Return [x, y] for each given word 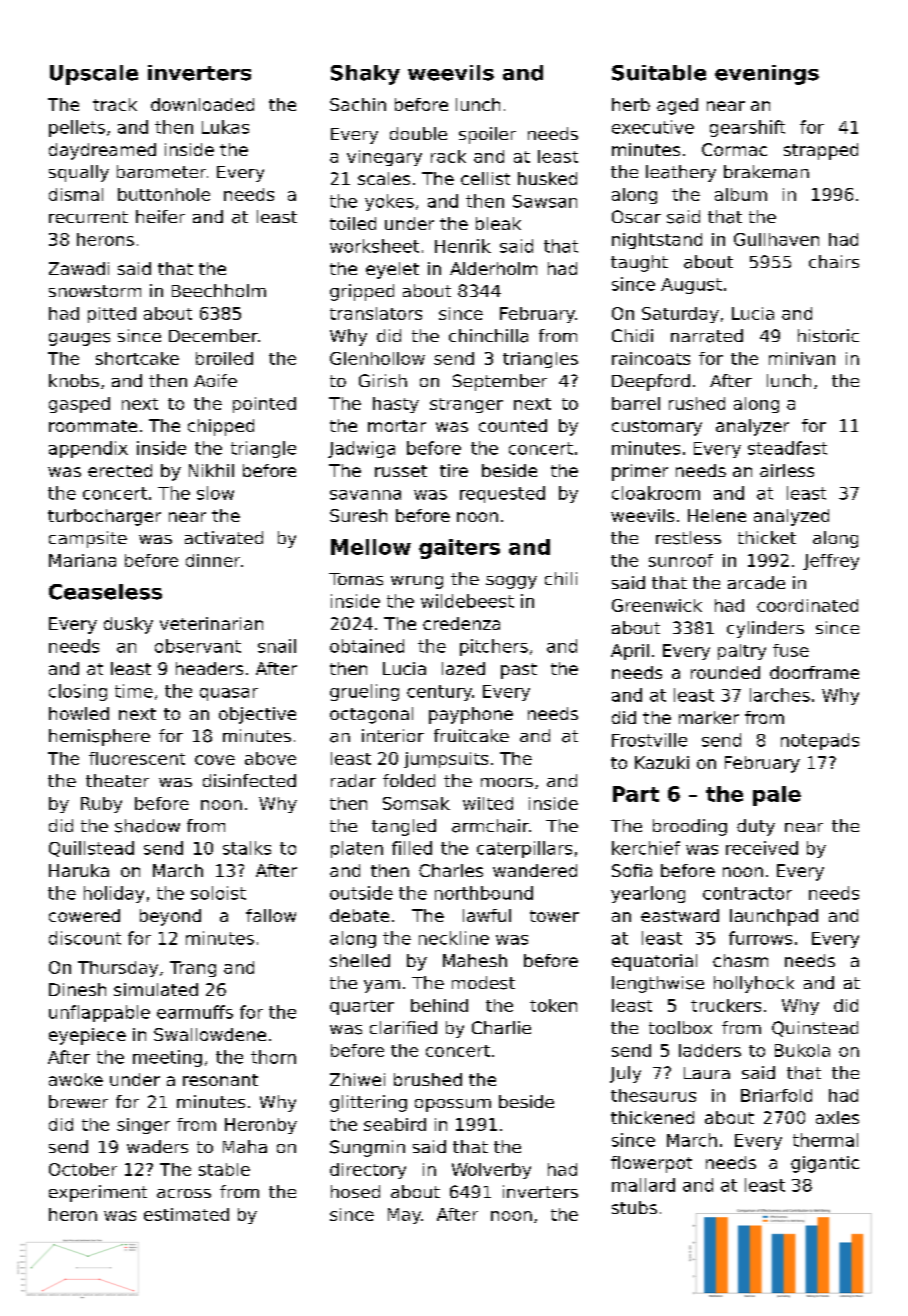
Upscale [94, 75]
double [418, 133]
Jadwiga [361, 449]
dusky [128, 625]
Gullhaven [776, 239]
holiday [114, 894]
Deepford [651, 382]
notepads [820, 741]
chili [561, 578]
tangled [404, 827]
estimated [186, 1214]
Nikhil [211, 470]
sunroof [681, 560]
